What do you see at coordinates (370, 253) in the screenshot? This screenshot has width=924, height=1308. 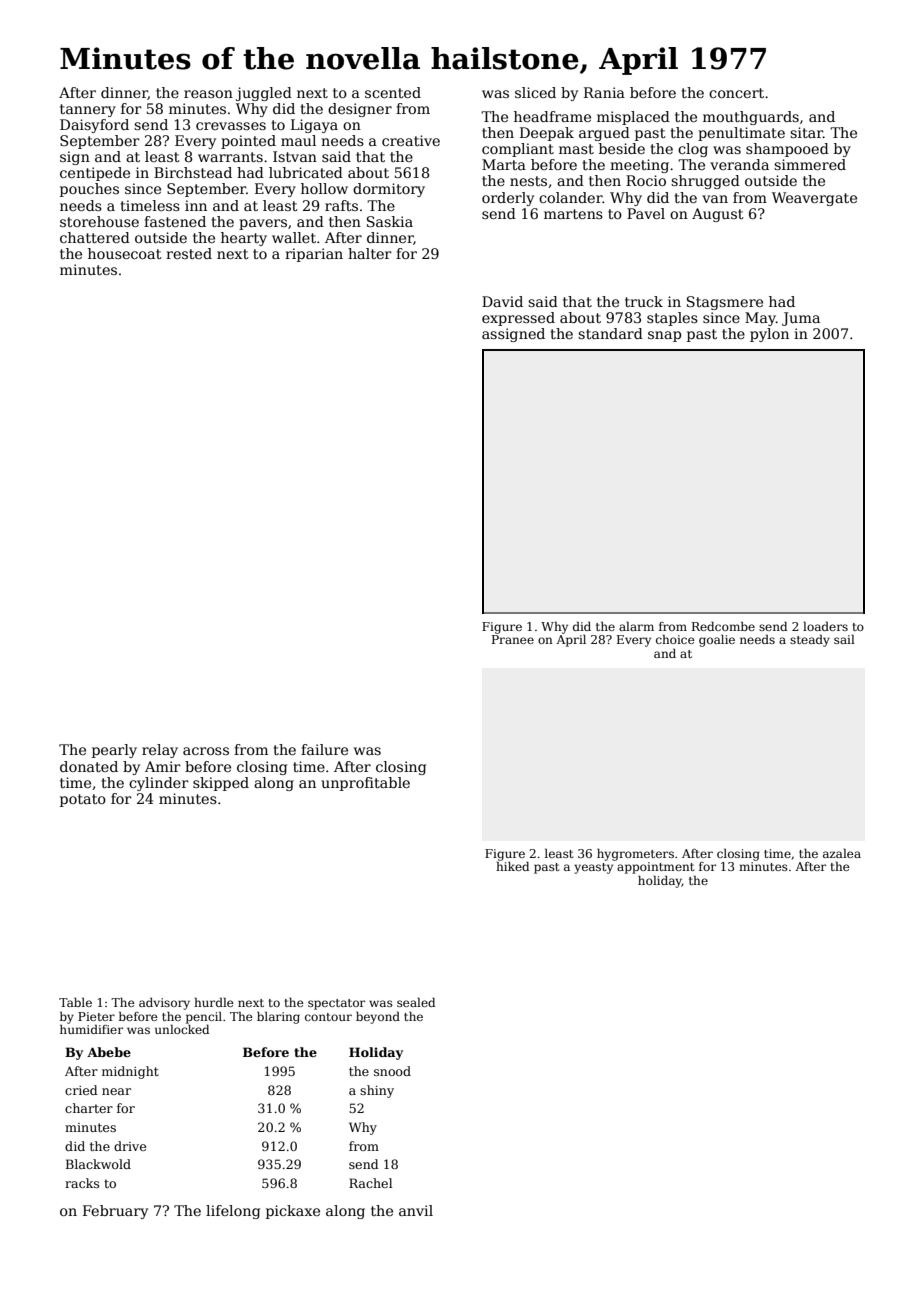 I see `halter` at bounding box center [370, 253].
